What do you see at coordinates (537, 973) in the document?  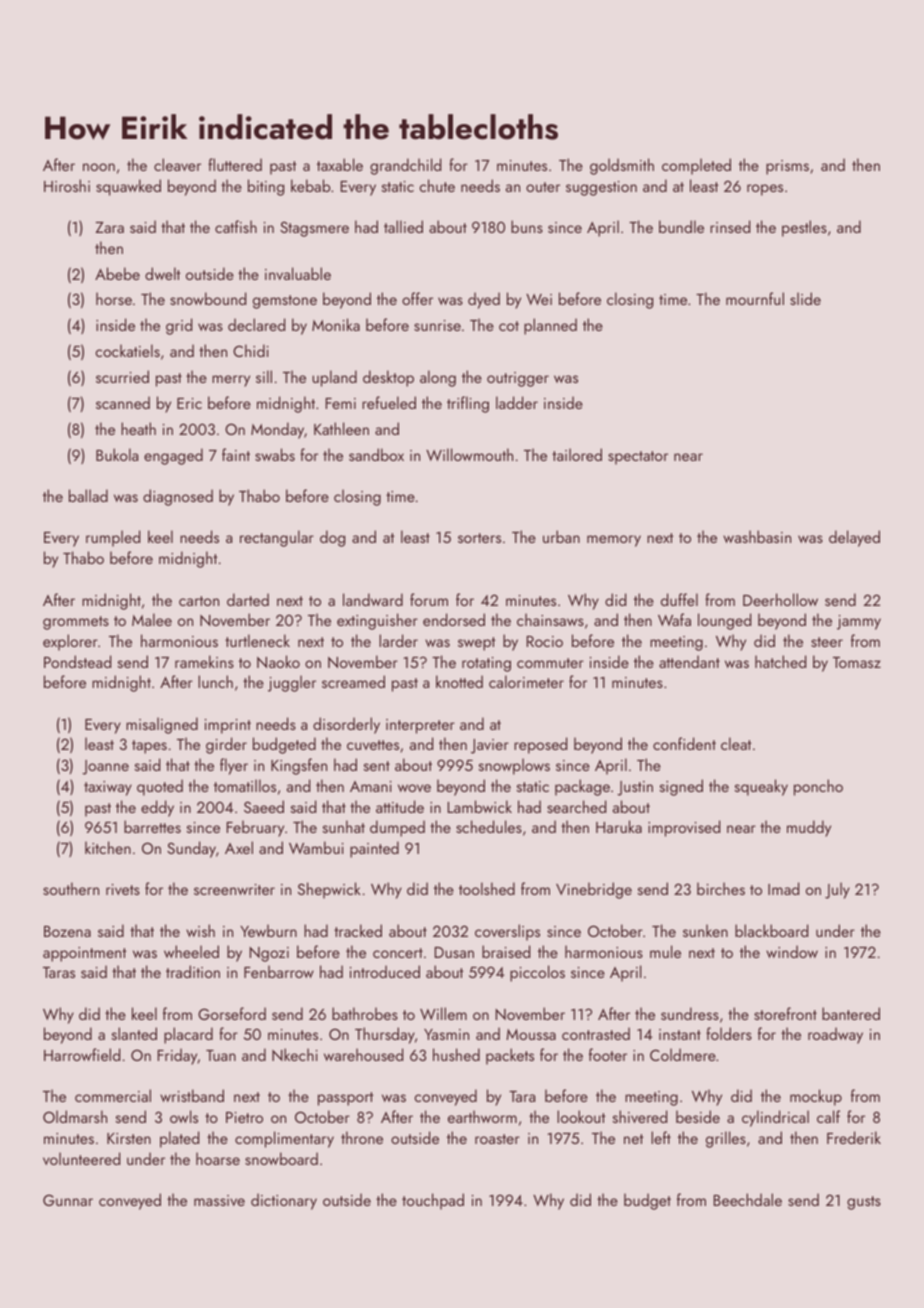 I see `piccolos` at bounding box center [537, 973].
